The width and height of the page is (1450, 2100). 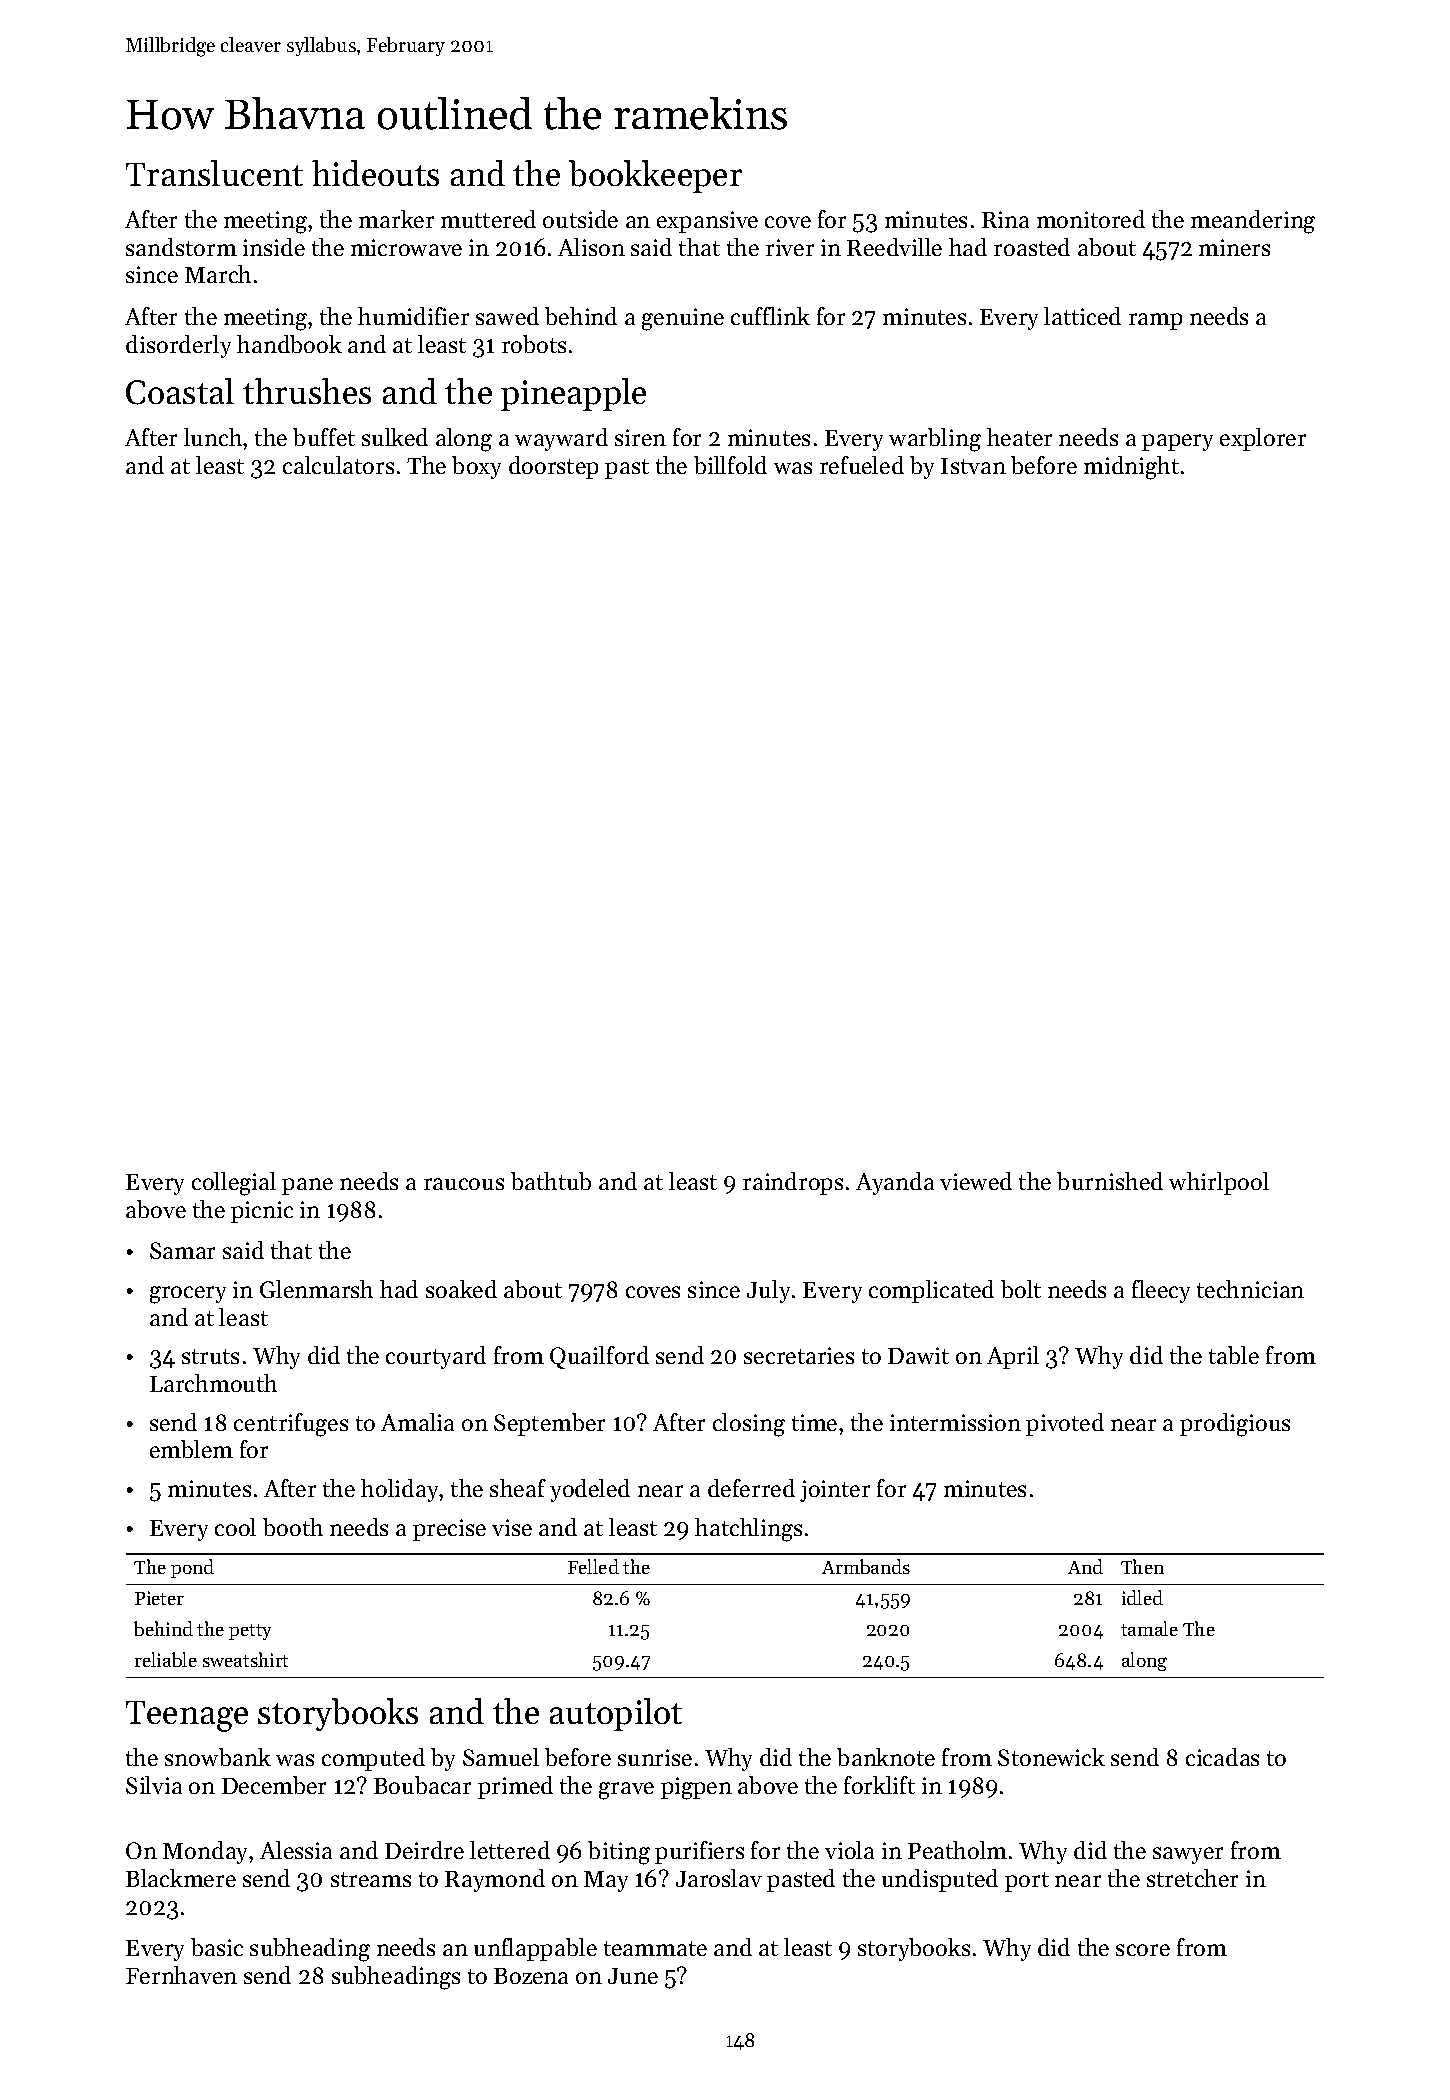 I want to click on hatchlings, so click(x=748, y=1530).
